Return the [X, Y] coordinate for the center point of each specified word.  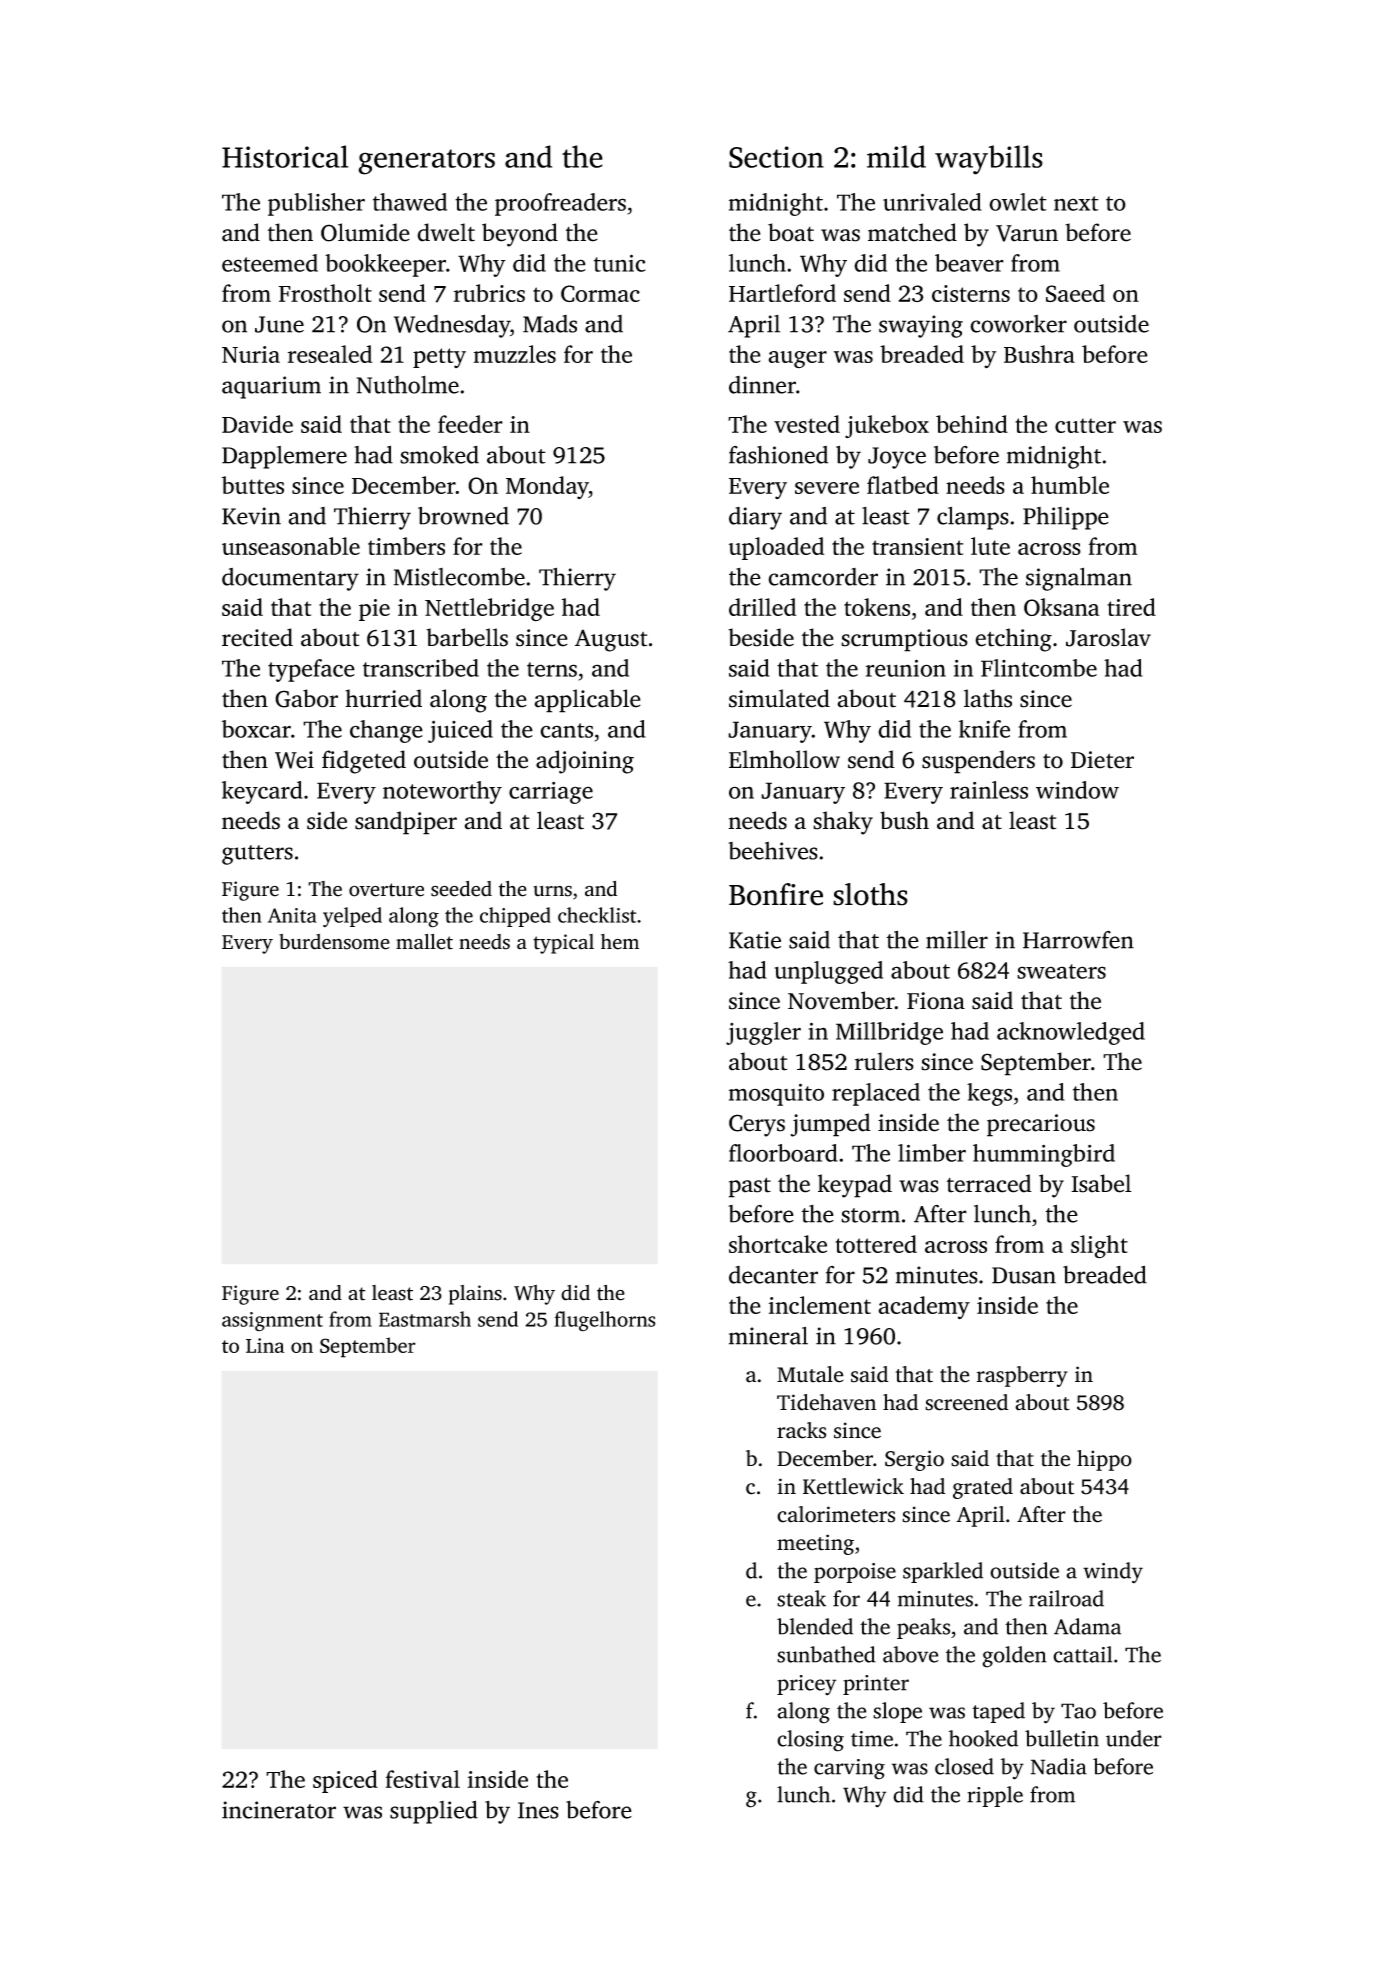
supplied [434, 1812]
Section [776, 157]
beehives [773, 851]
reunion [906, 668]
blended [815, 1626]
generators [426, 162]
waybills [989, 160]
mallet [424, 942]
